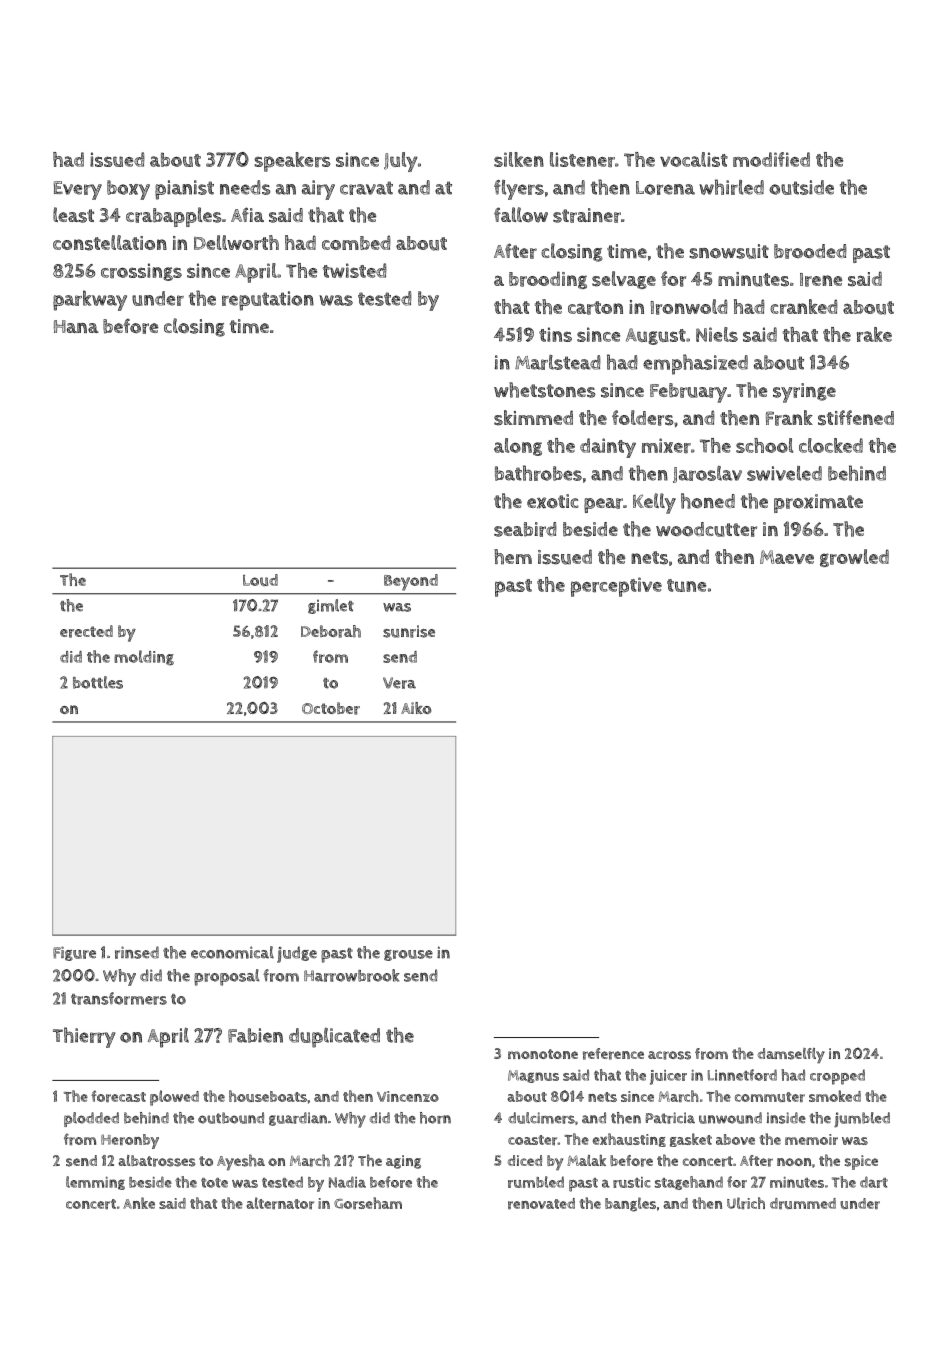  I want to click on smoked, so click(835, 1096).
